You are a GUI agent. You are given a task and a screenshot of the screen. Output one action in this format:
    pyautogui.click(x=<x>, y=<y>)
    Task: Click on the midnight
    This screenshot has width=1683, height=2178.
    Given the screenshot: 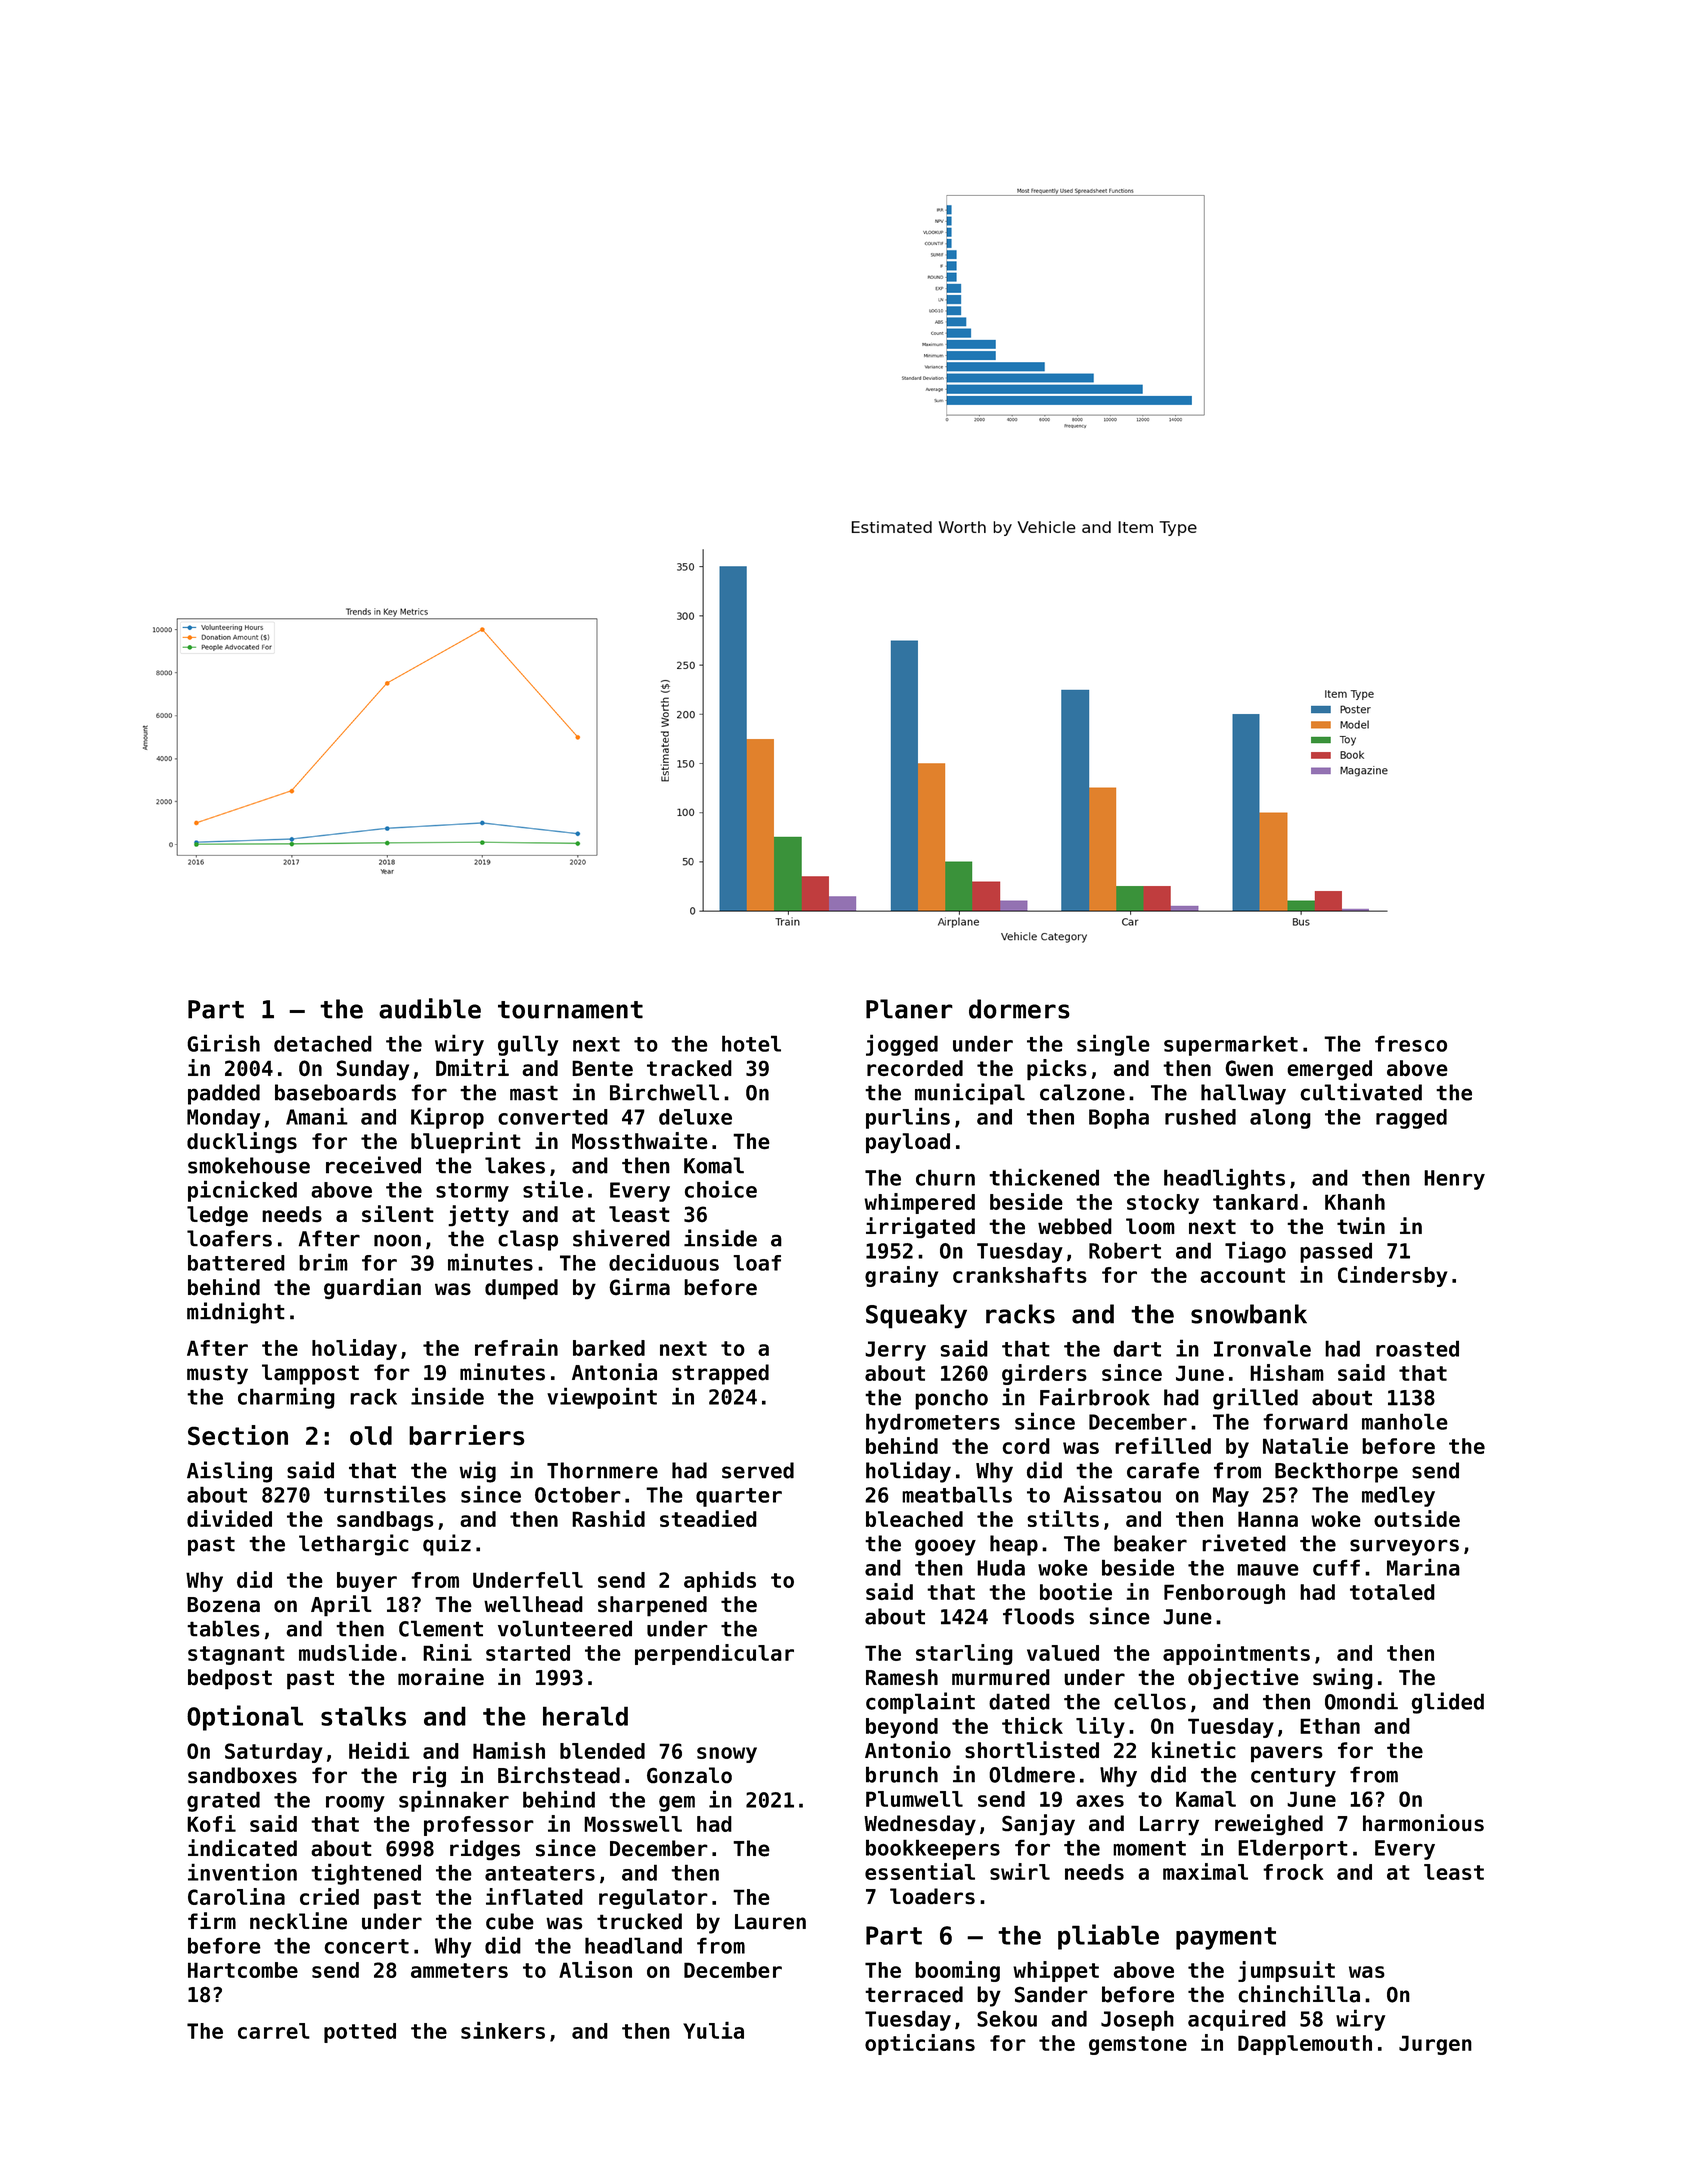 What is the action you would take?
    pyautogui.click(x=236, y=1313)
